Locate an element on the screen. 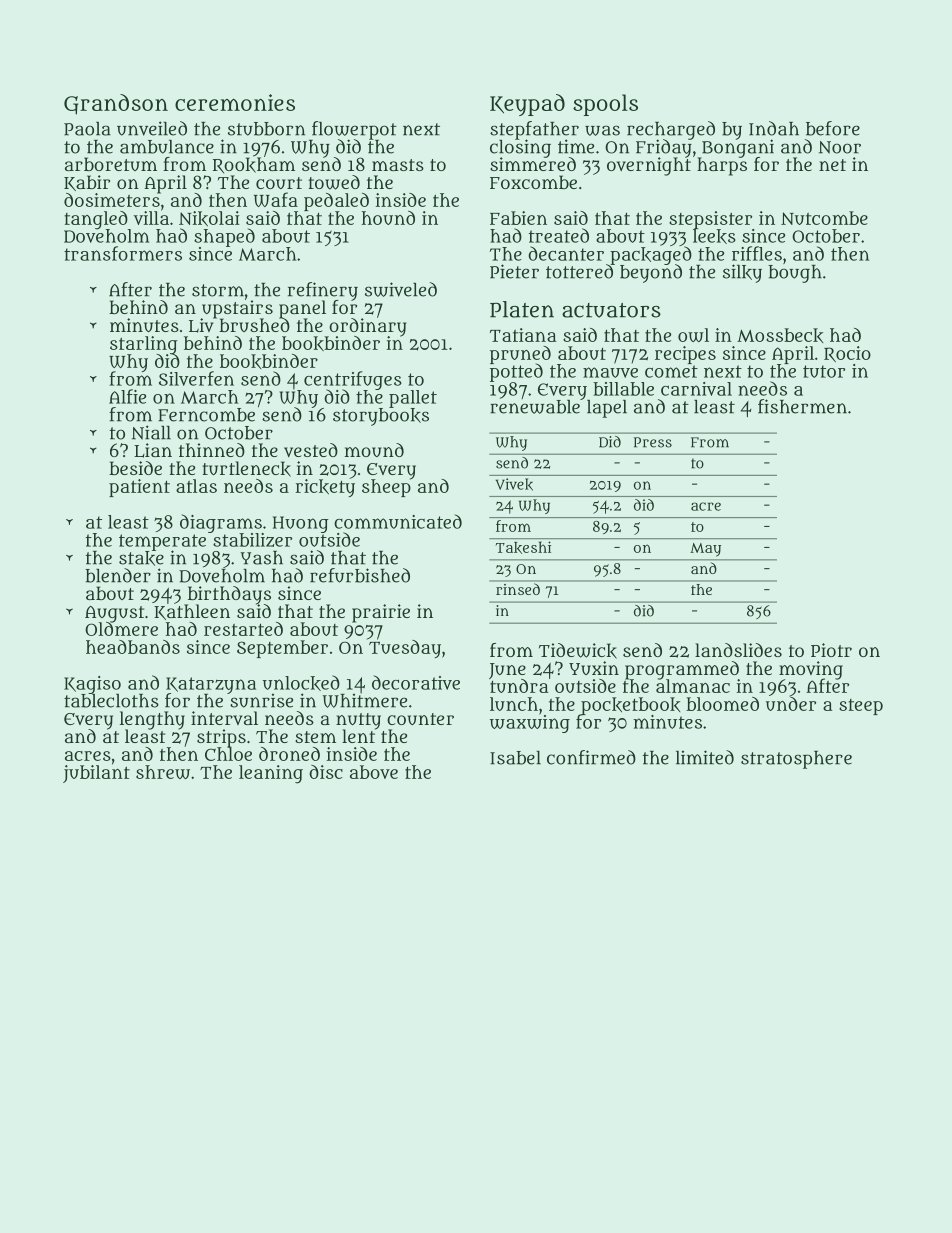  treated is located at coordinates (559, 235).
